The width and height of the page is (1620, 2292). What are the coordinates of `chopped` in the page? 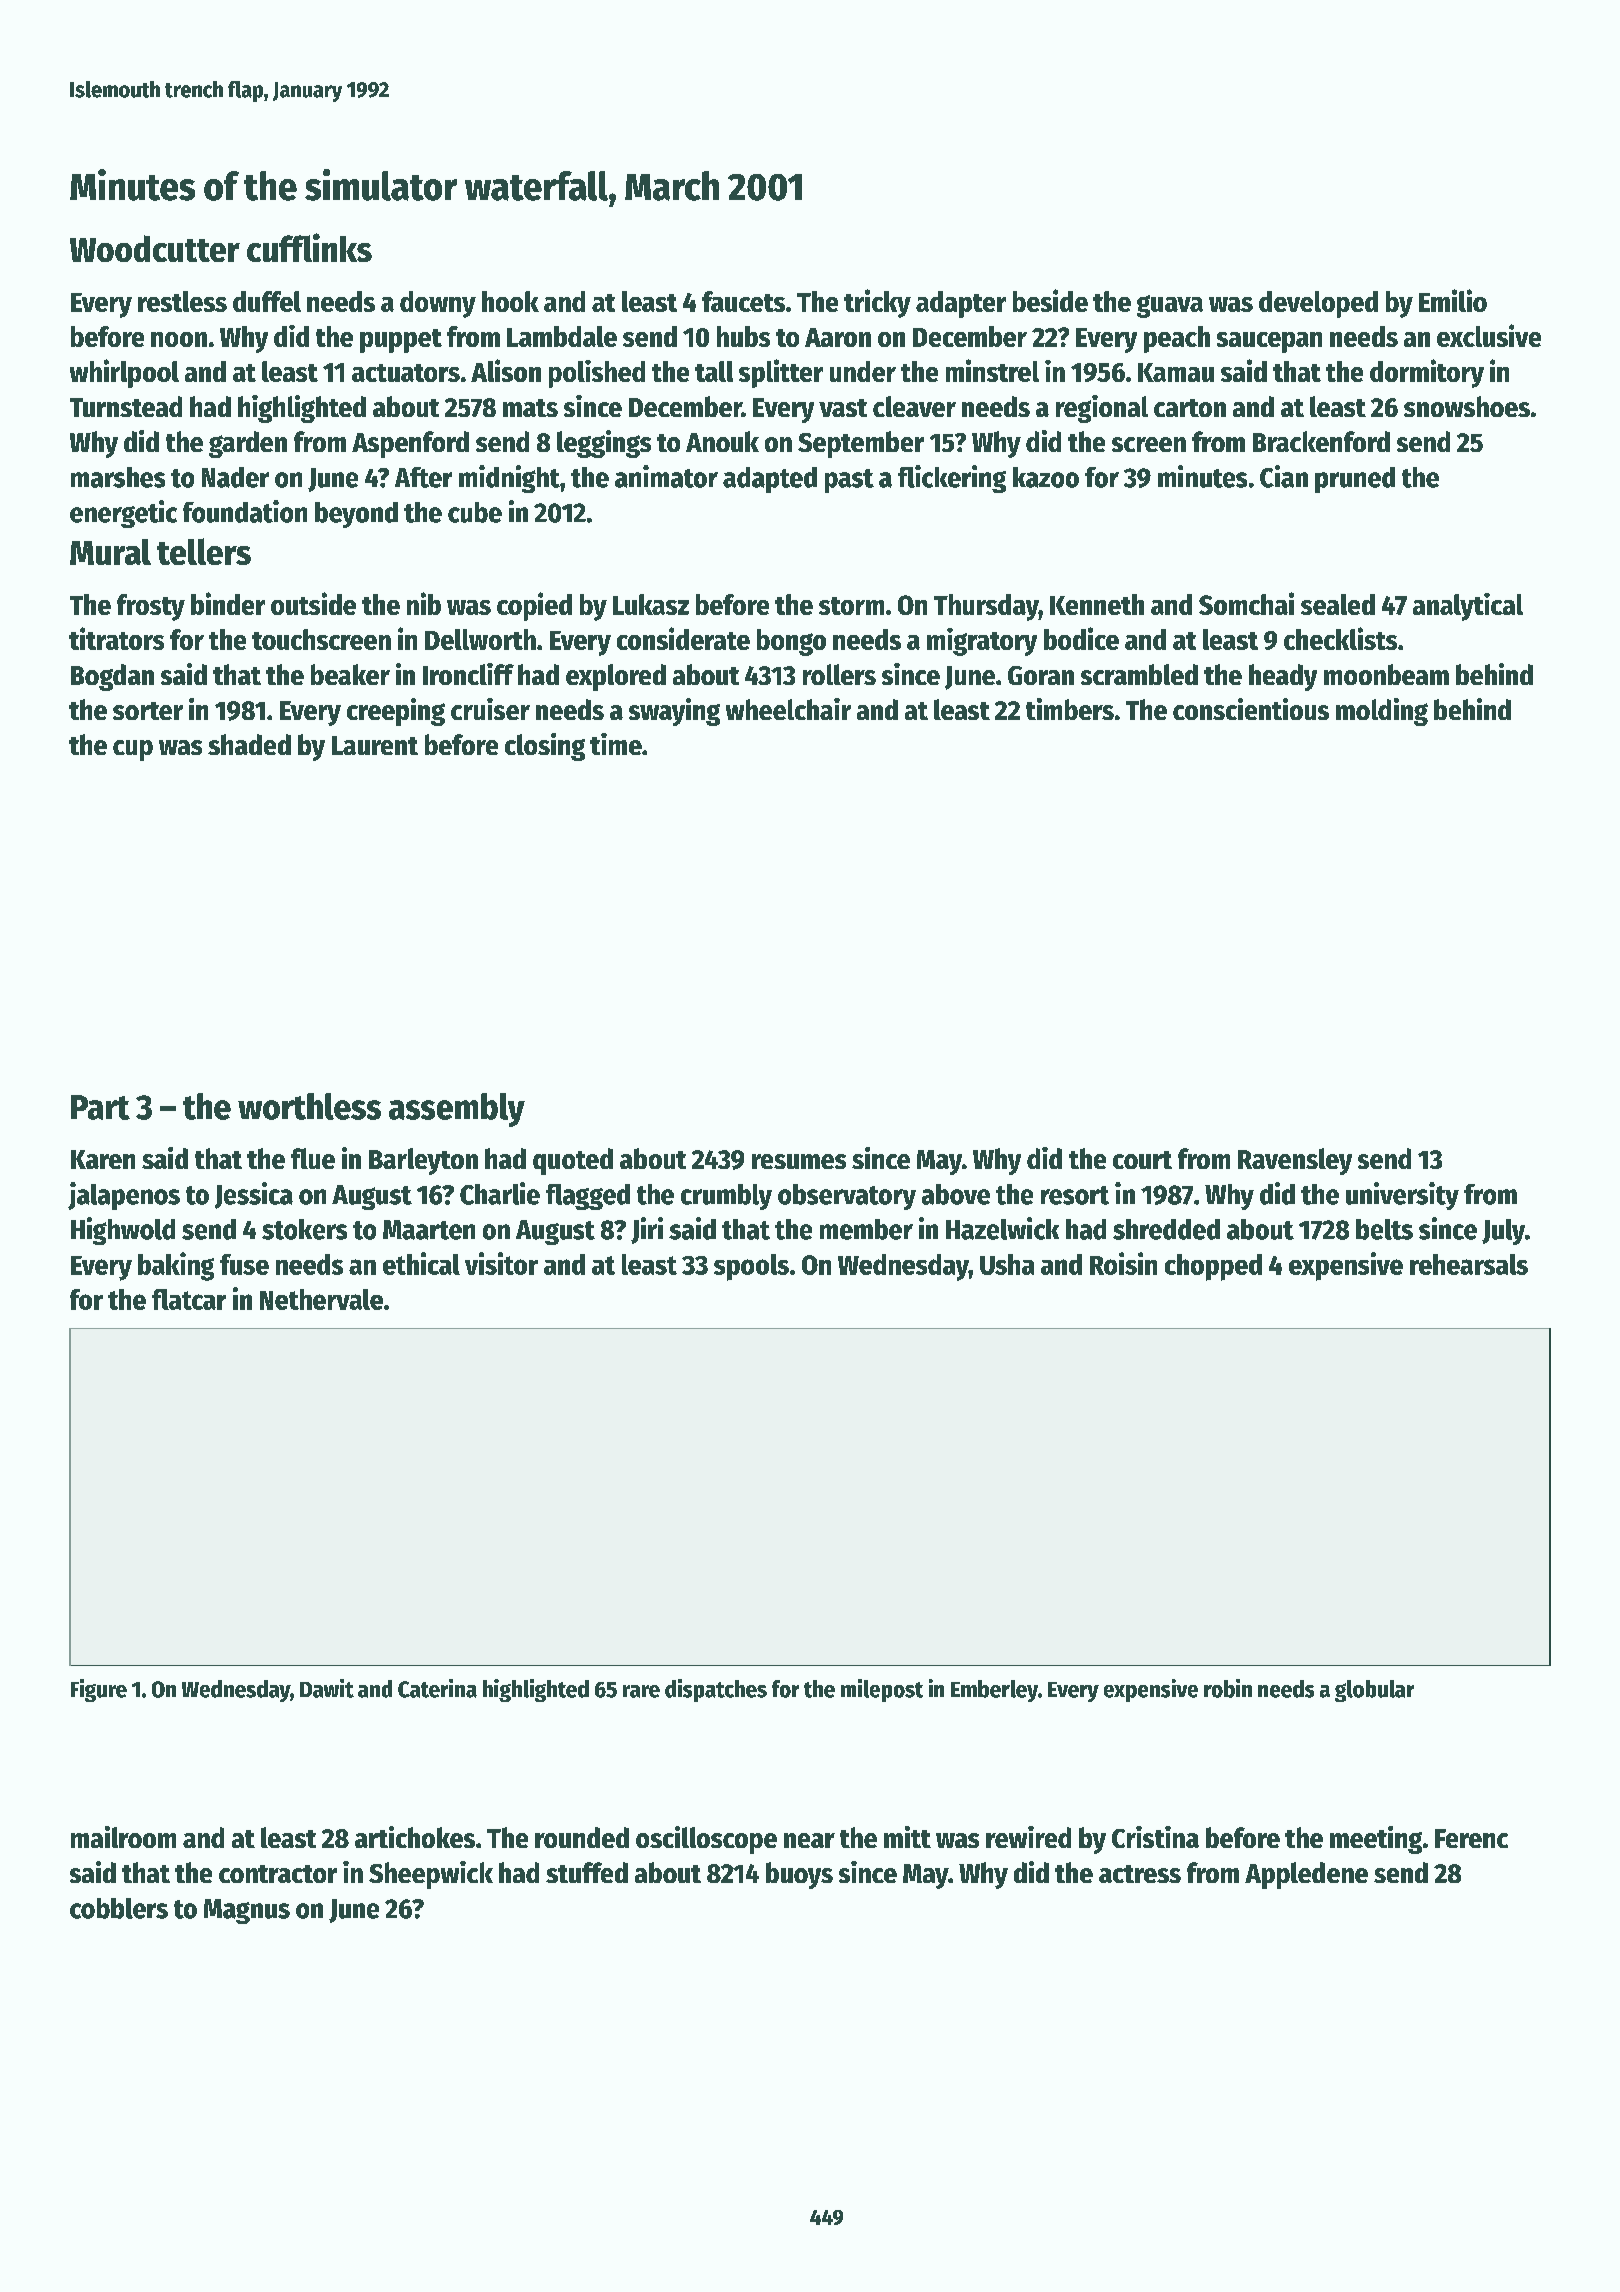 It's located at (1213, 1267).
